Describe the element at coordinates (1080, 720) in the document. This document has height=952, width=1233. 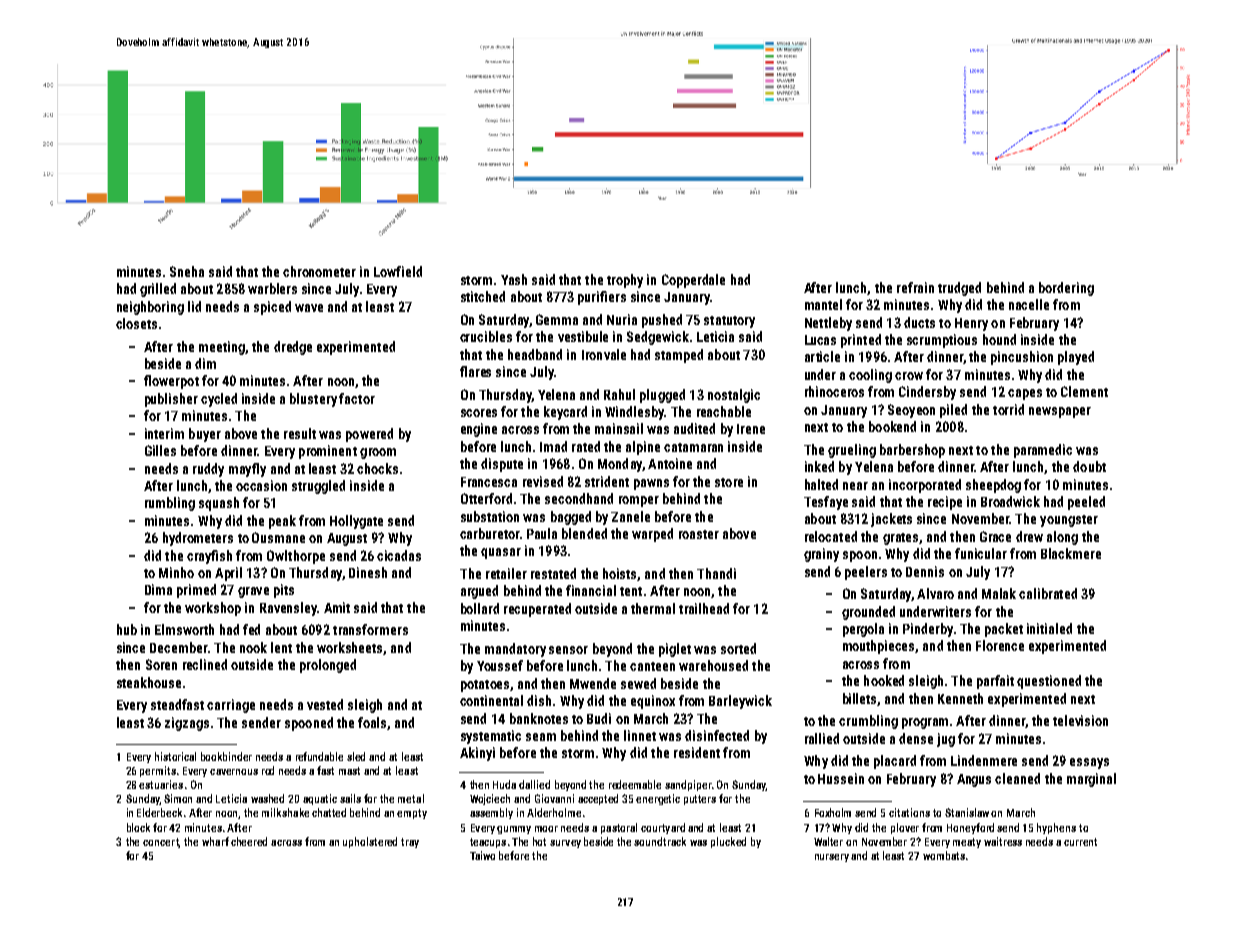
I see `television` at that location.
